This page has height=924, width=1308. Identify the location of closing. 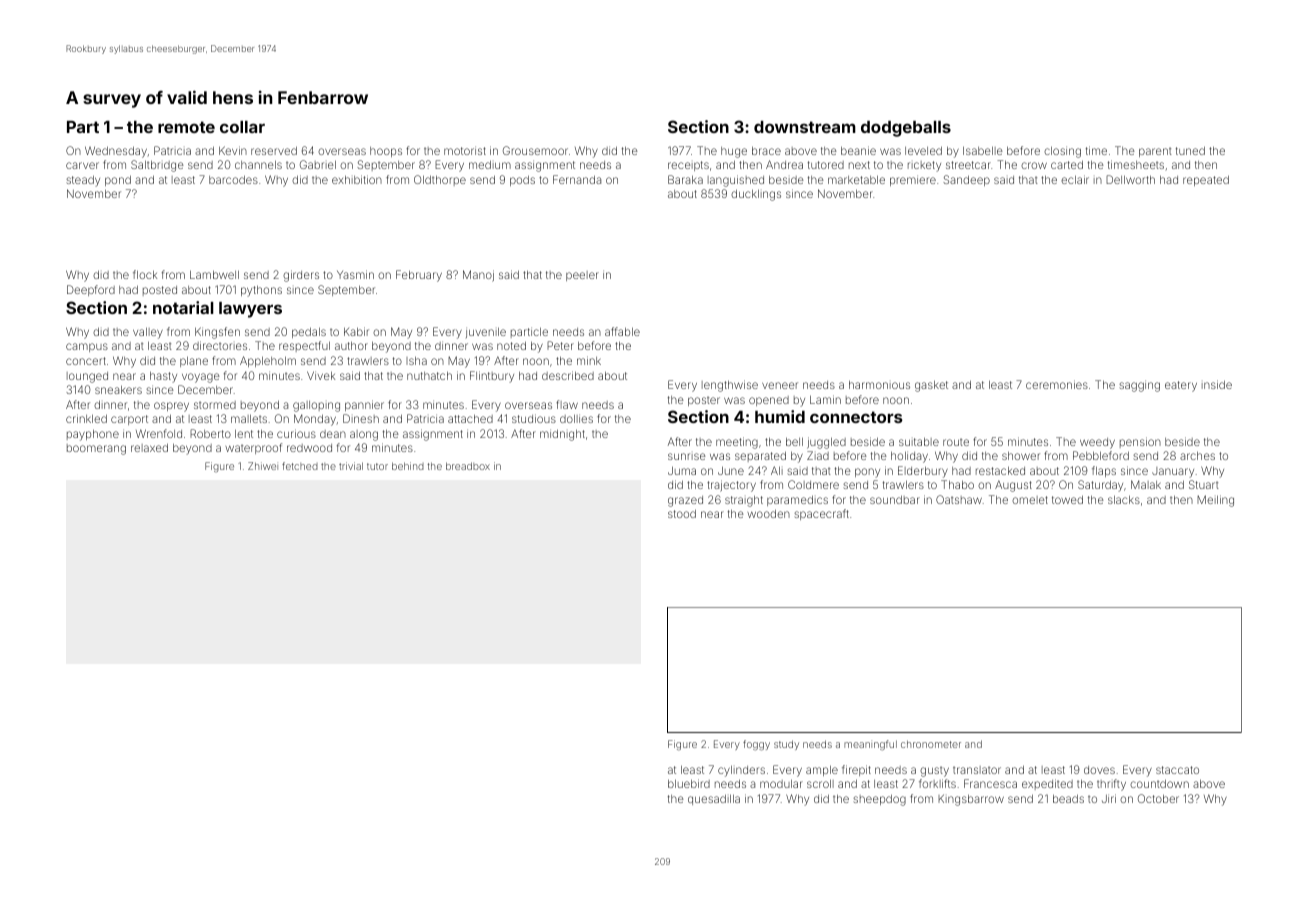
(1062, 152).
